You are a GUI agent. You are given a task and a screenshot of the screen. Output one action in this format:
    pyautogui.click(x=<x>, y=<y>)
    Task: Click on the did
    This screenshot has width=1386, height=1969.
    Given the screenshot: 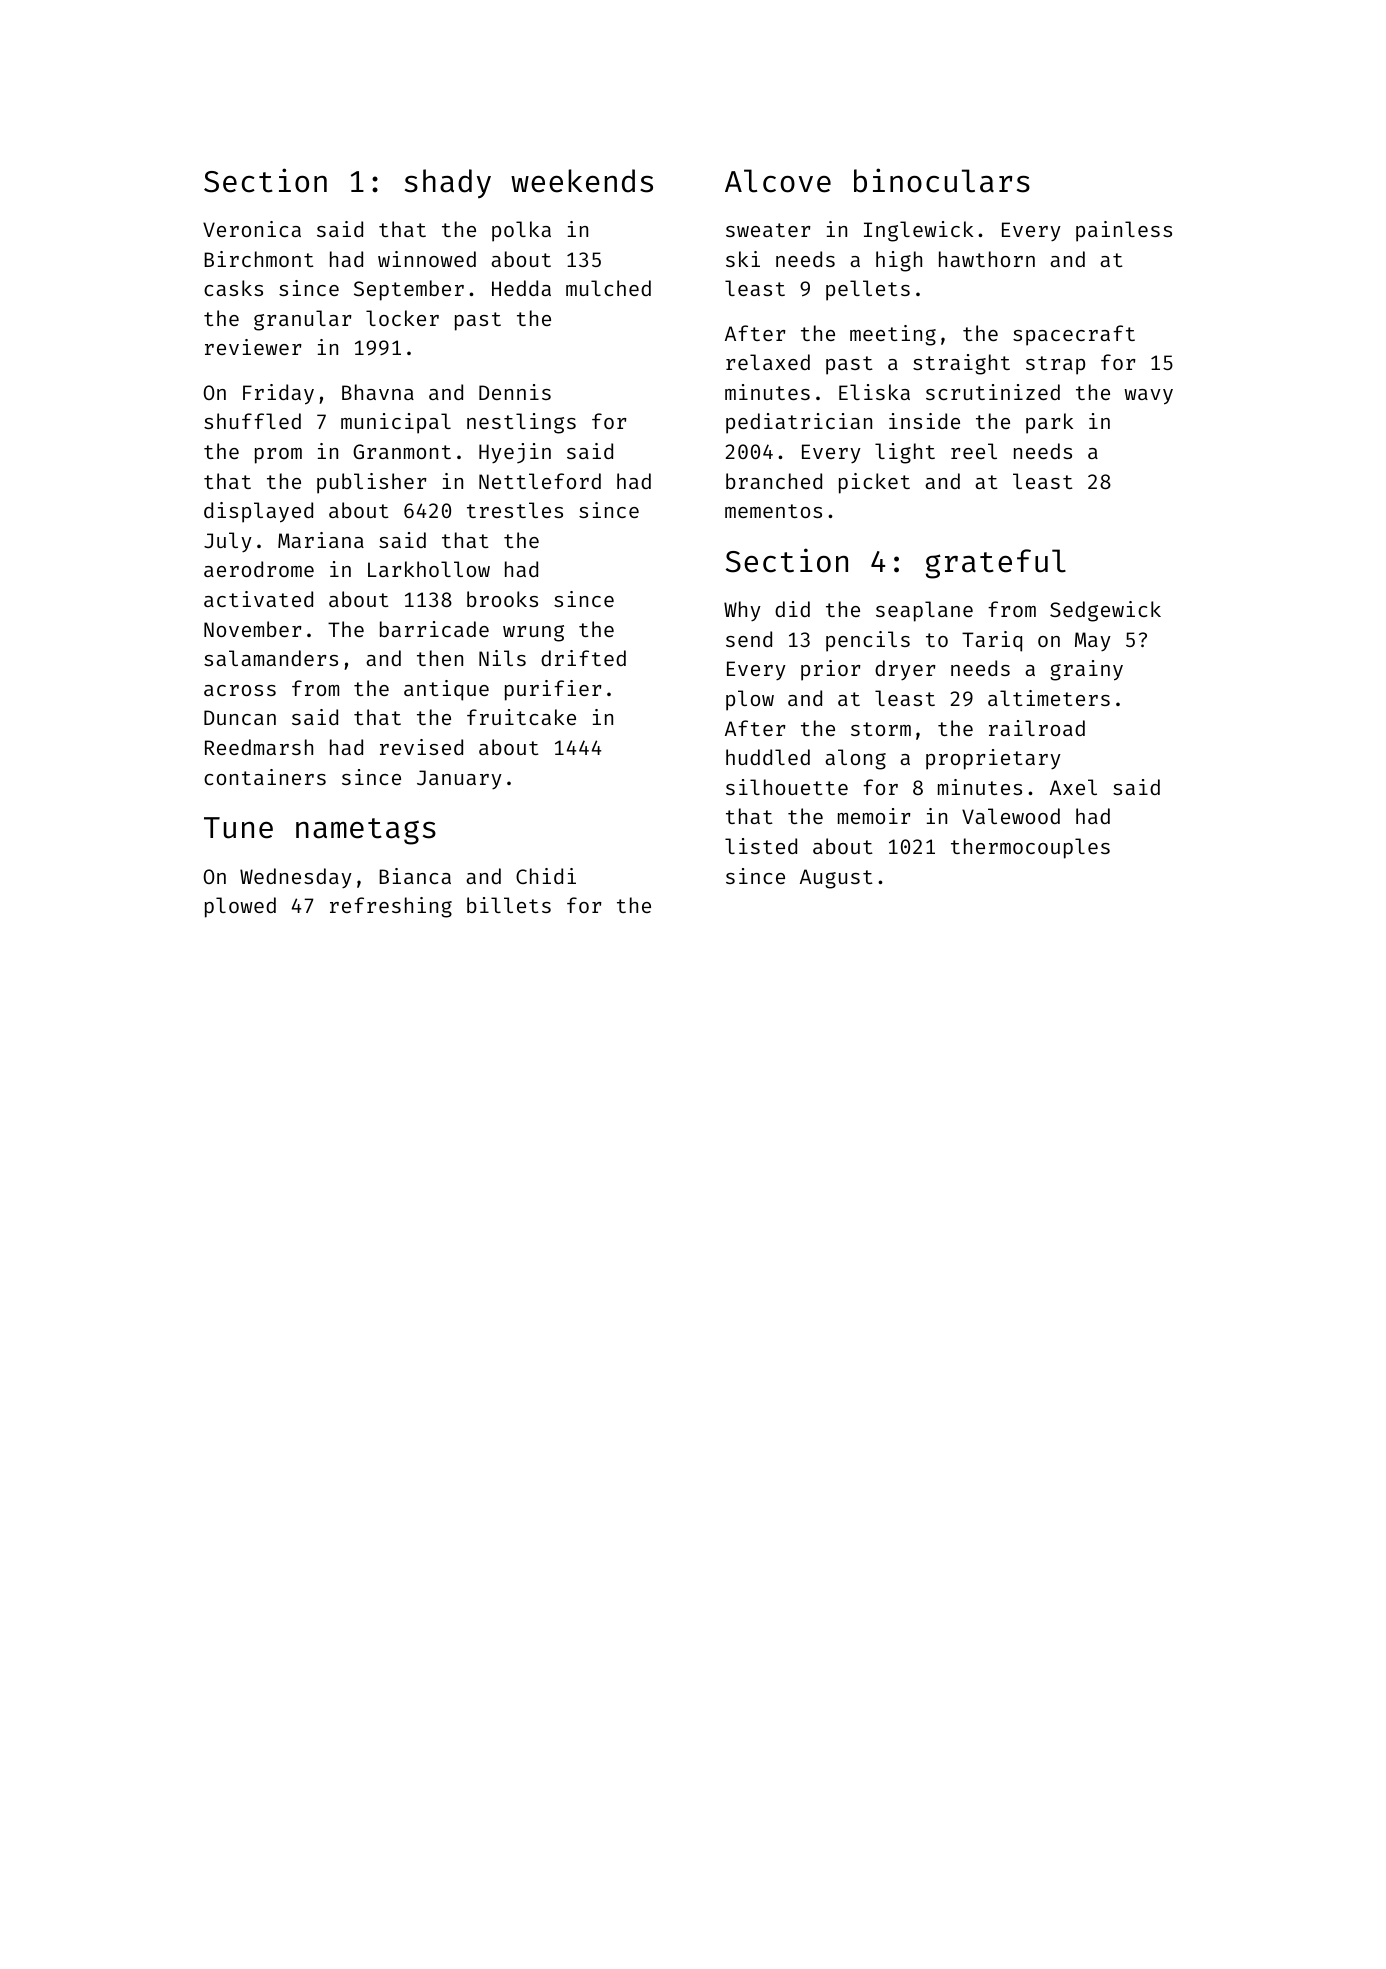 What is the action you would take?
    pyautogui.click(x=792, y=609)
